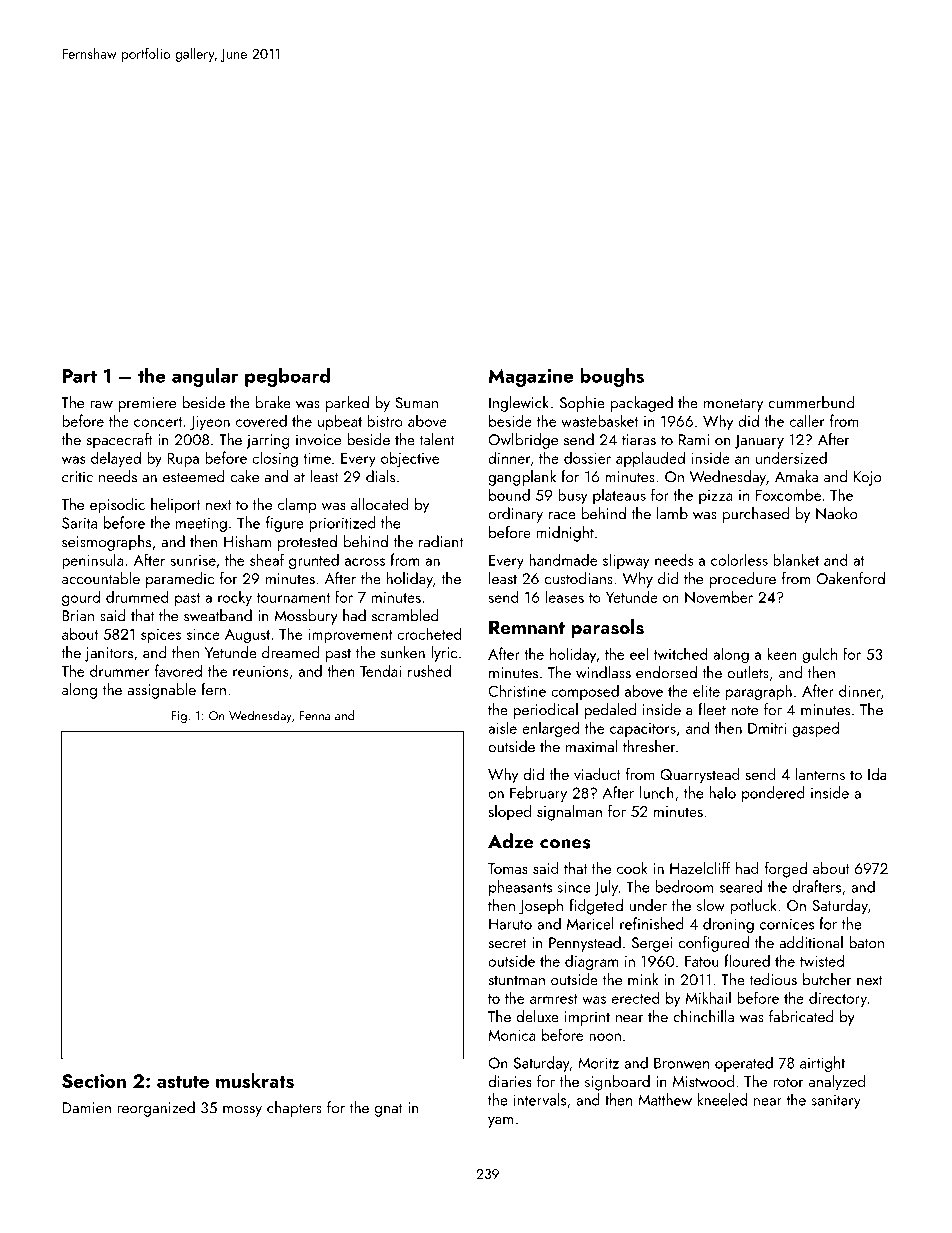 The image size is (952, 1233). I want to click on sanitary, so click(836, 1102).
